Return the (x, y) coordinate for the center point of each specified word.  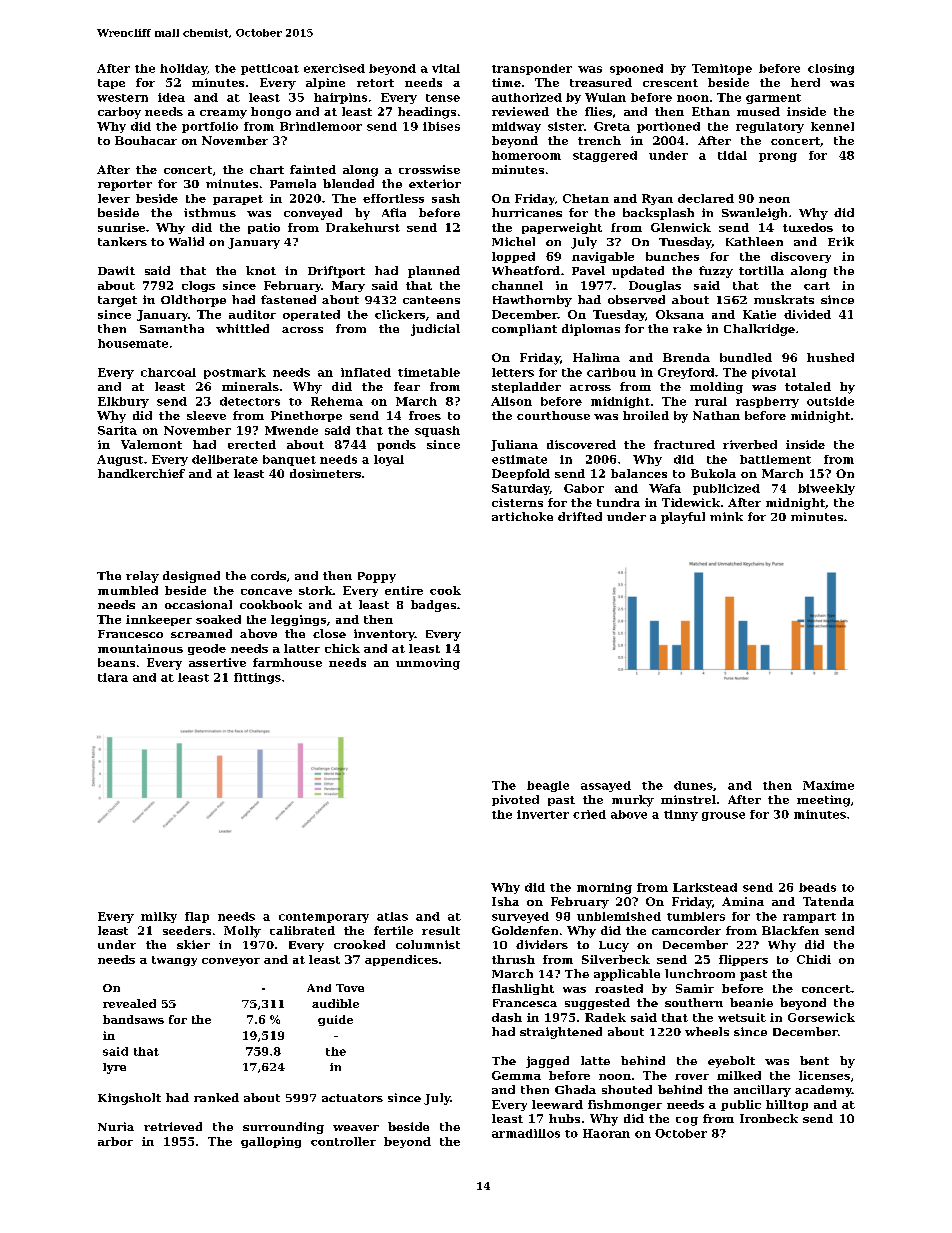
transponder (532, 69)
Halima (596, 357)
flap (197, 917)
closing (831, 69)
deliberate (225, 459)
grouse (723, 816)
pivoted (515, 800)
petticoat (270, 69)
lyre (114, 1068)
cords (268, 575)
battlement (775, 459)
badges (433, 606)
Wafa (665, 488)
